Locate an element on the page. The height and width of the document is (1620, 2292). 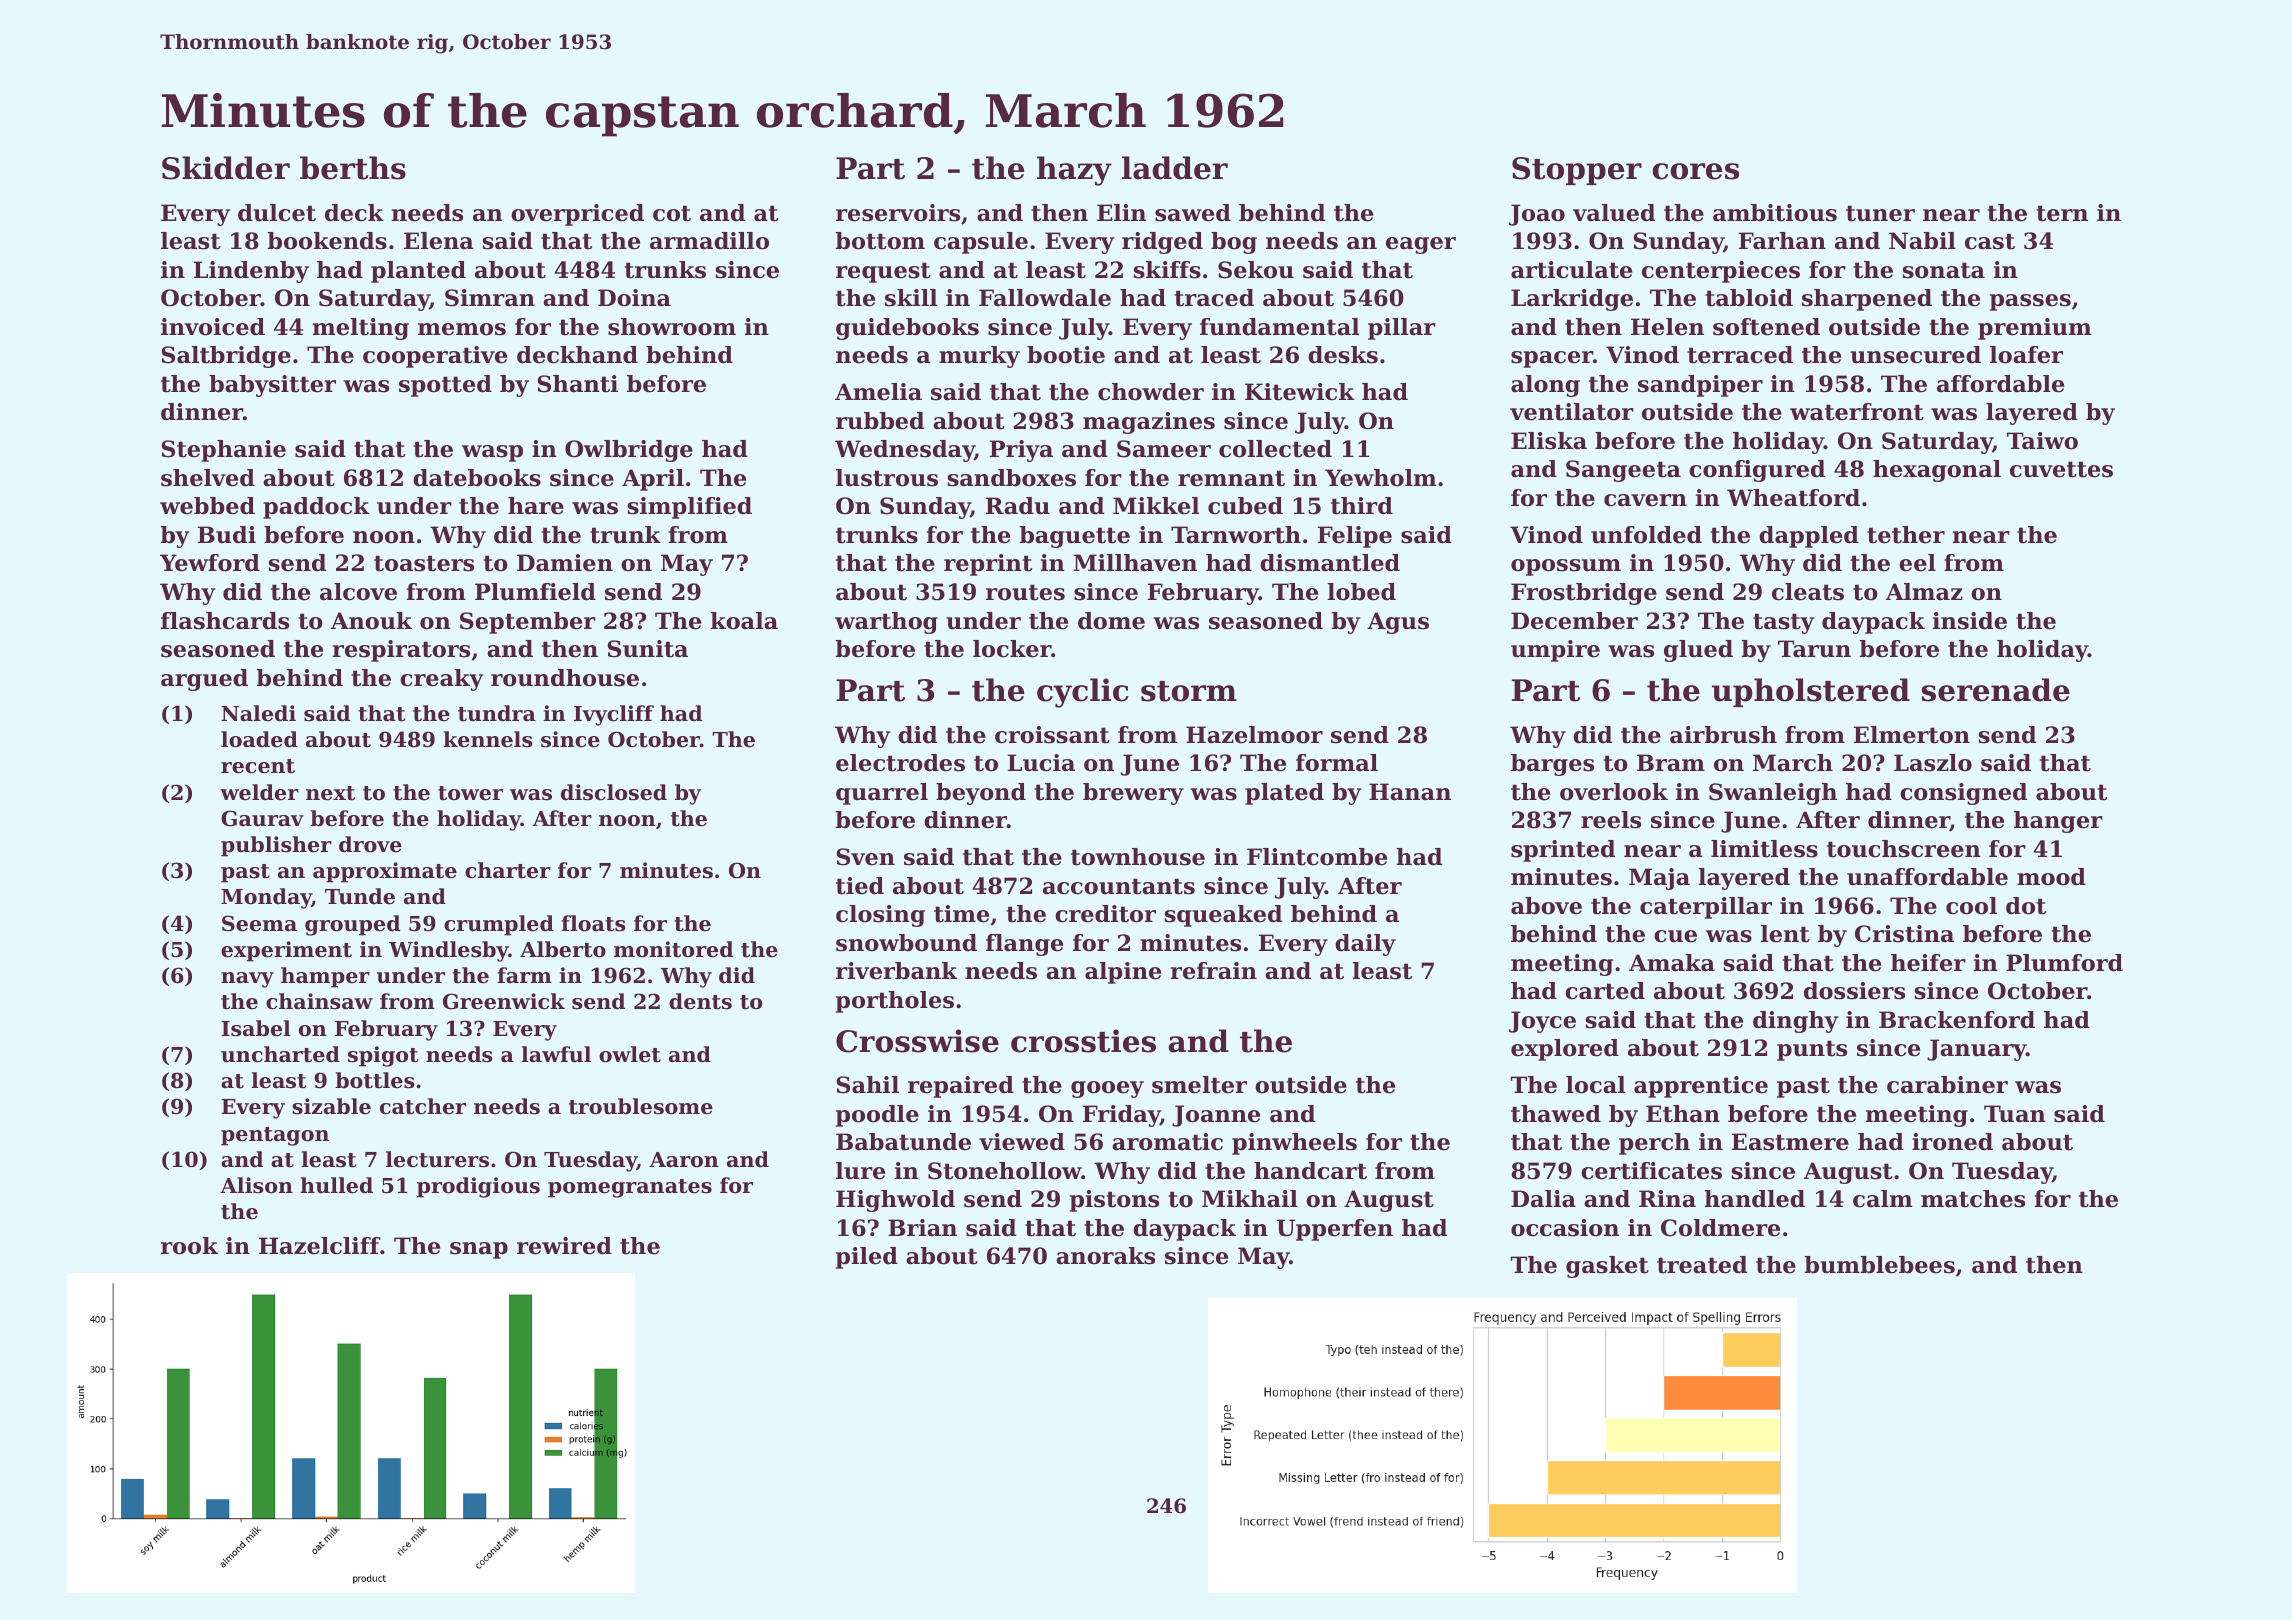
tether is located at coordinates (1906, 535).
